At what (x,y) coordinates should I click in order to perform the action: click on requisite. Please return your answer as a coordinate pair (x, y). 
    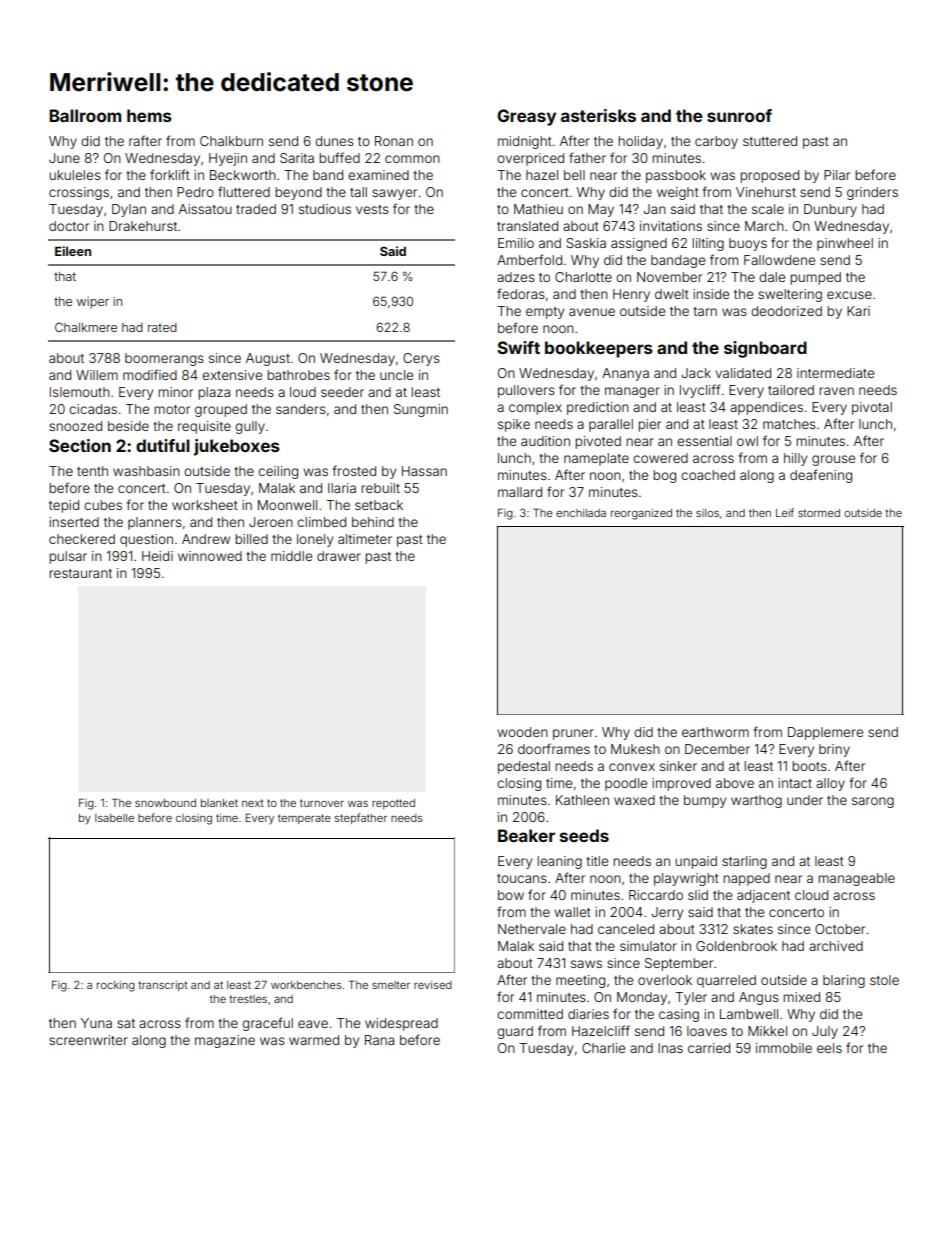
    Looking at the image, I should click on (204, 427).
